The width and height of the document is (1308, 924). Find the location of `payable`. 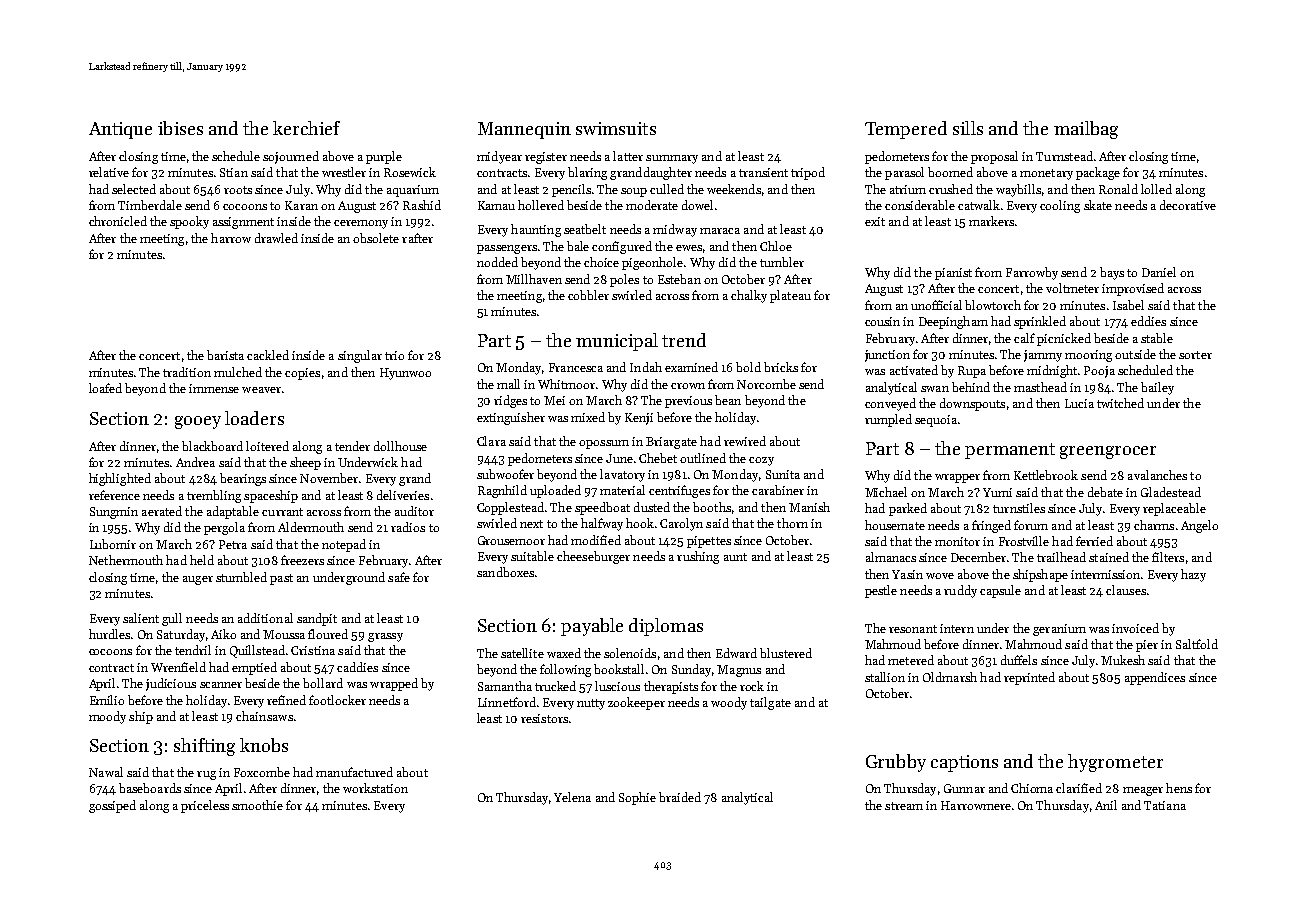

payable is located at coordinates (592, 627).
